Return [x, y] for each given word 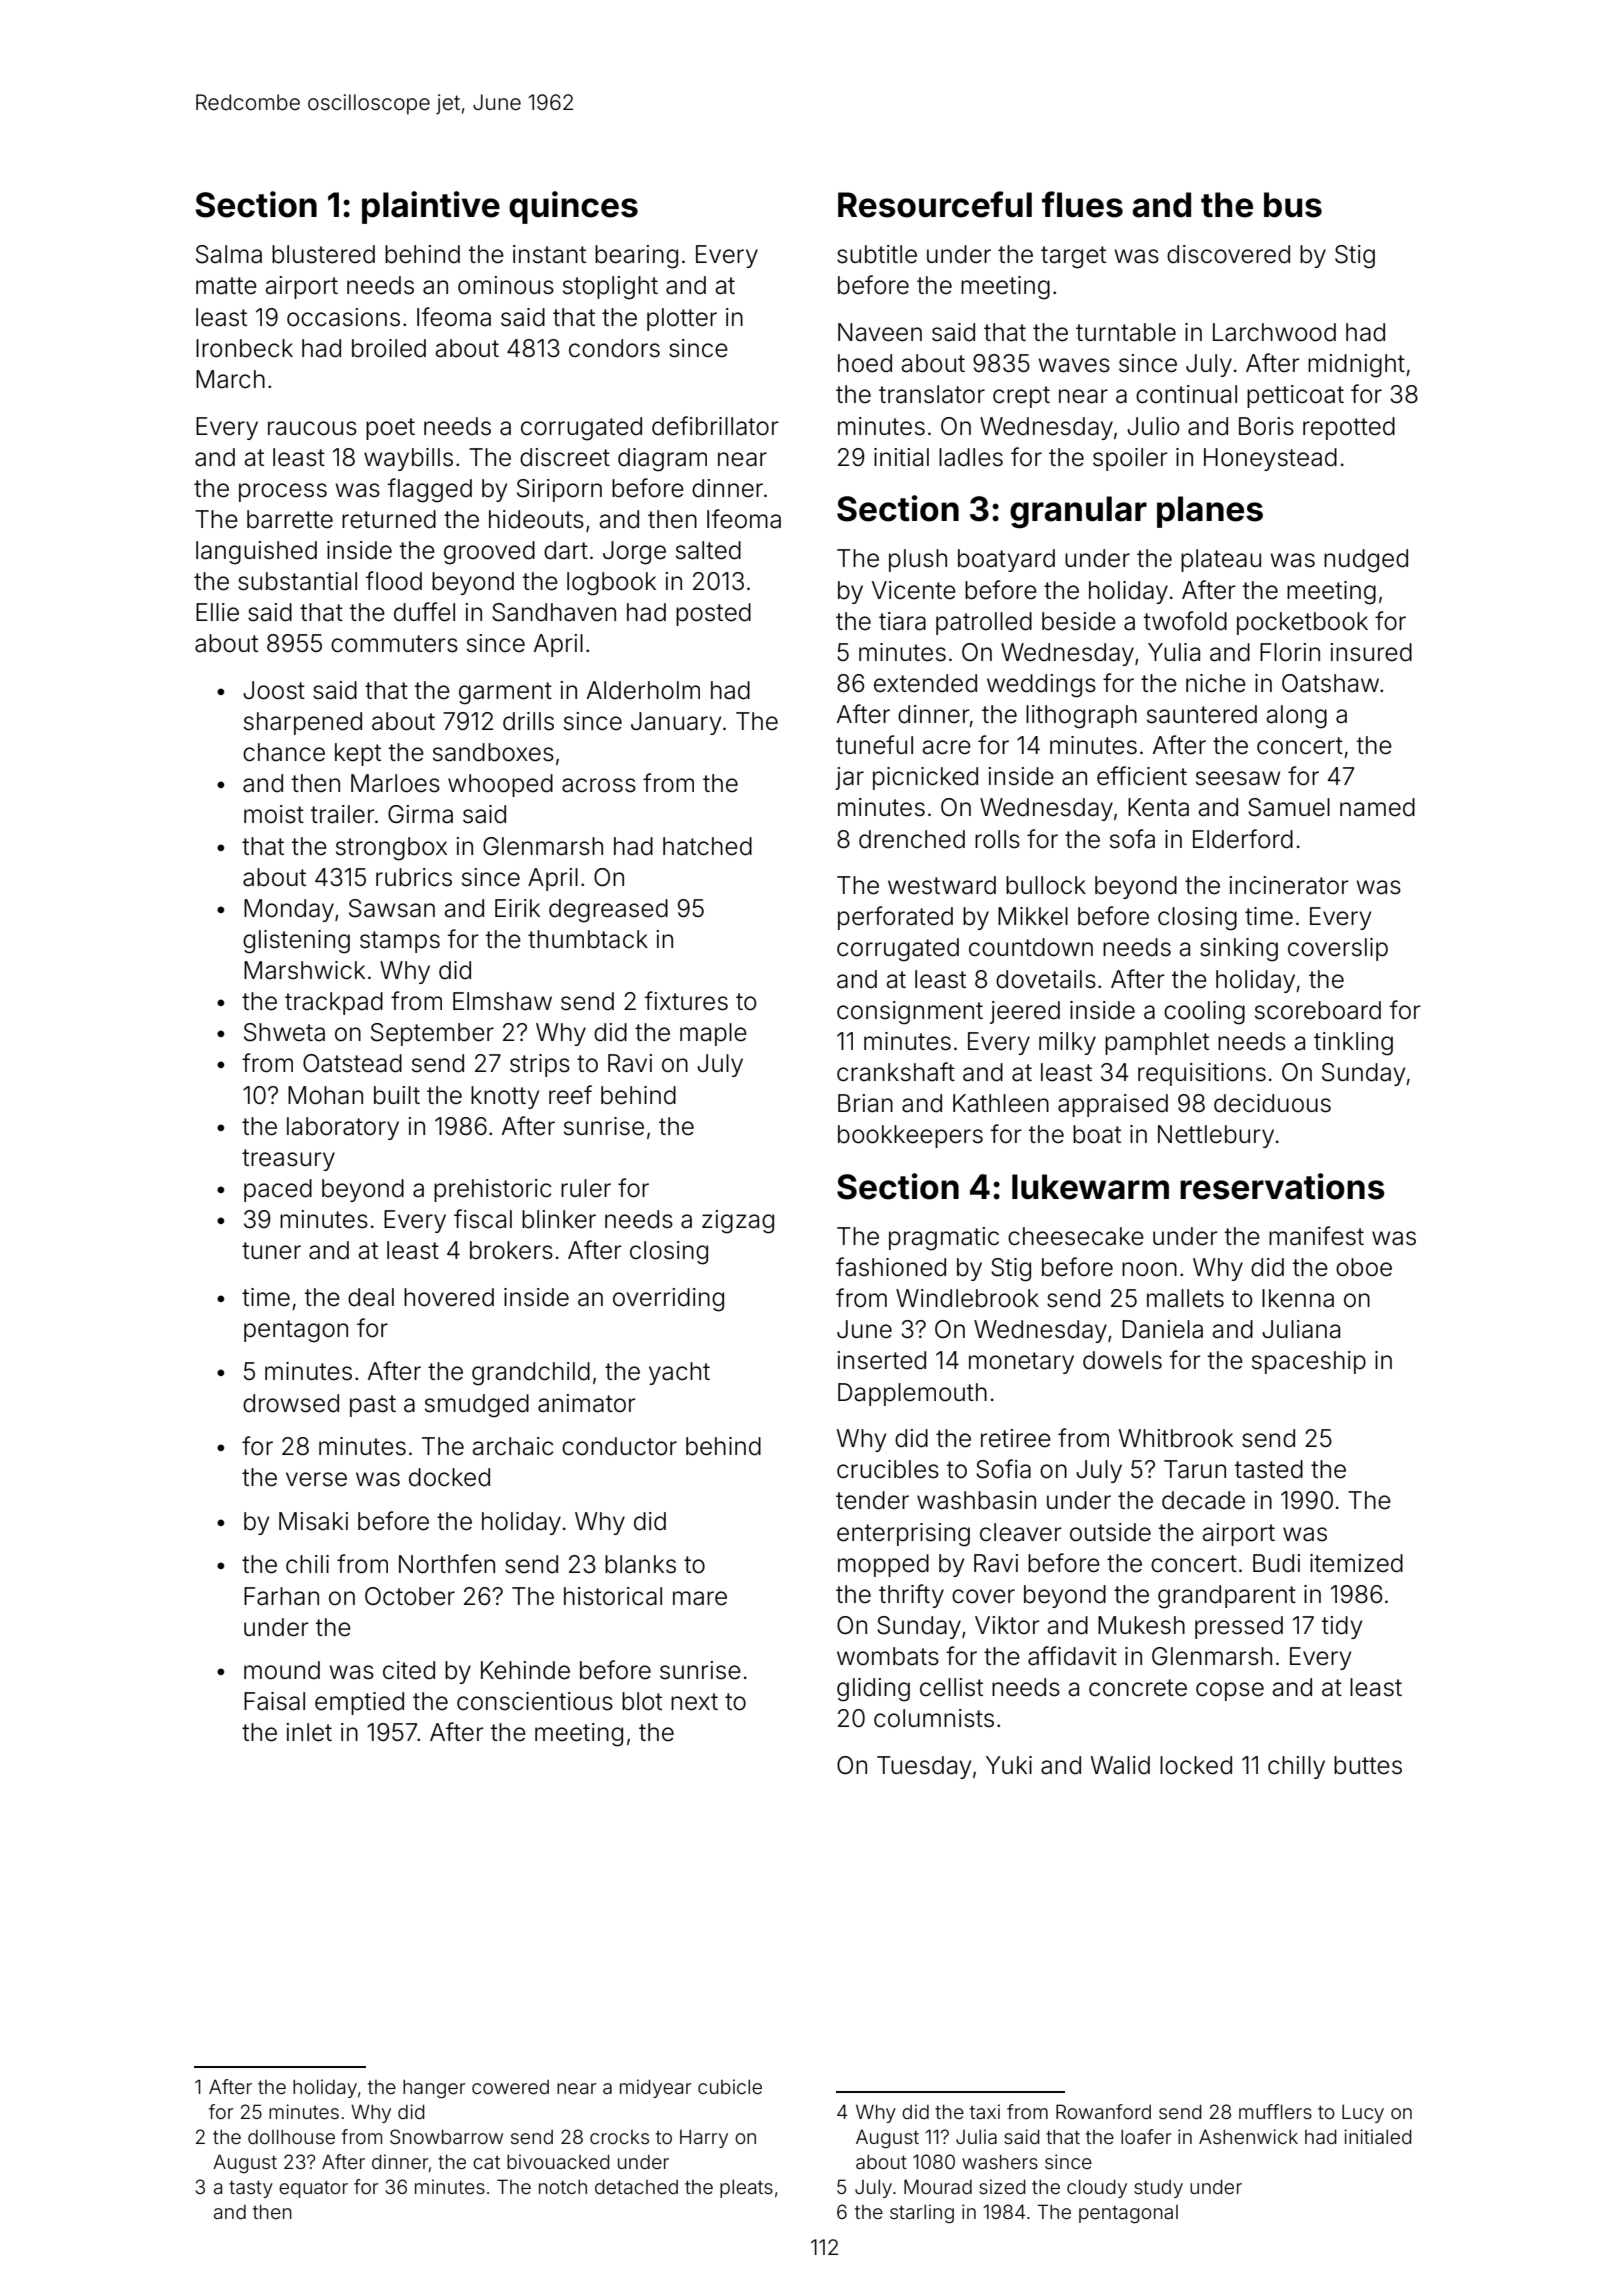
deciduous [1272, 1103]
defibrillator [715, 426]
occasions [343, 317]
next [694, 1702]
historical [613, 1596]
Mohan [325, 1095]
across [599, 785]
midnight [1356, 366]
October [410, 1596]
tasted [1269, 1469]
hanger [434, 2089]
